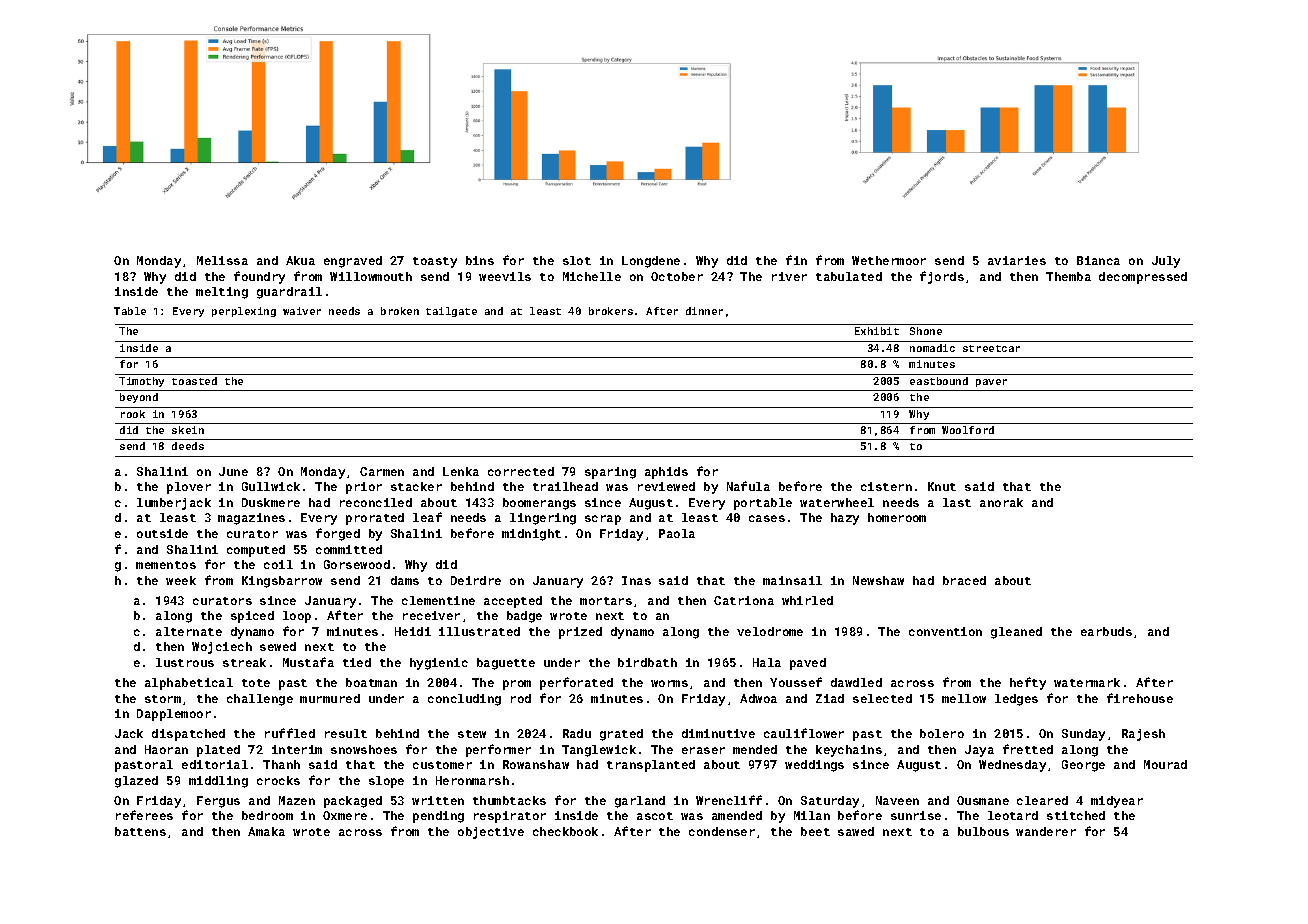  I want to click on aphids, so click(666, 473).
